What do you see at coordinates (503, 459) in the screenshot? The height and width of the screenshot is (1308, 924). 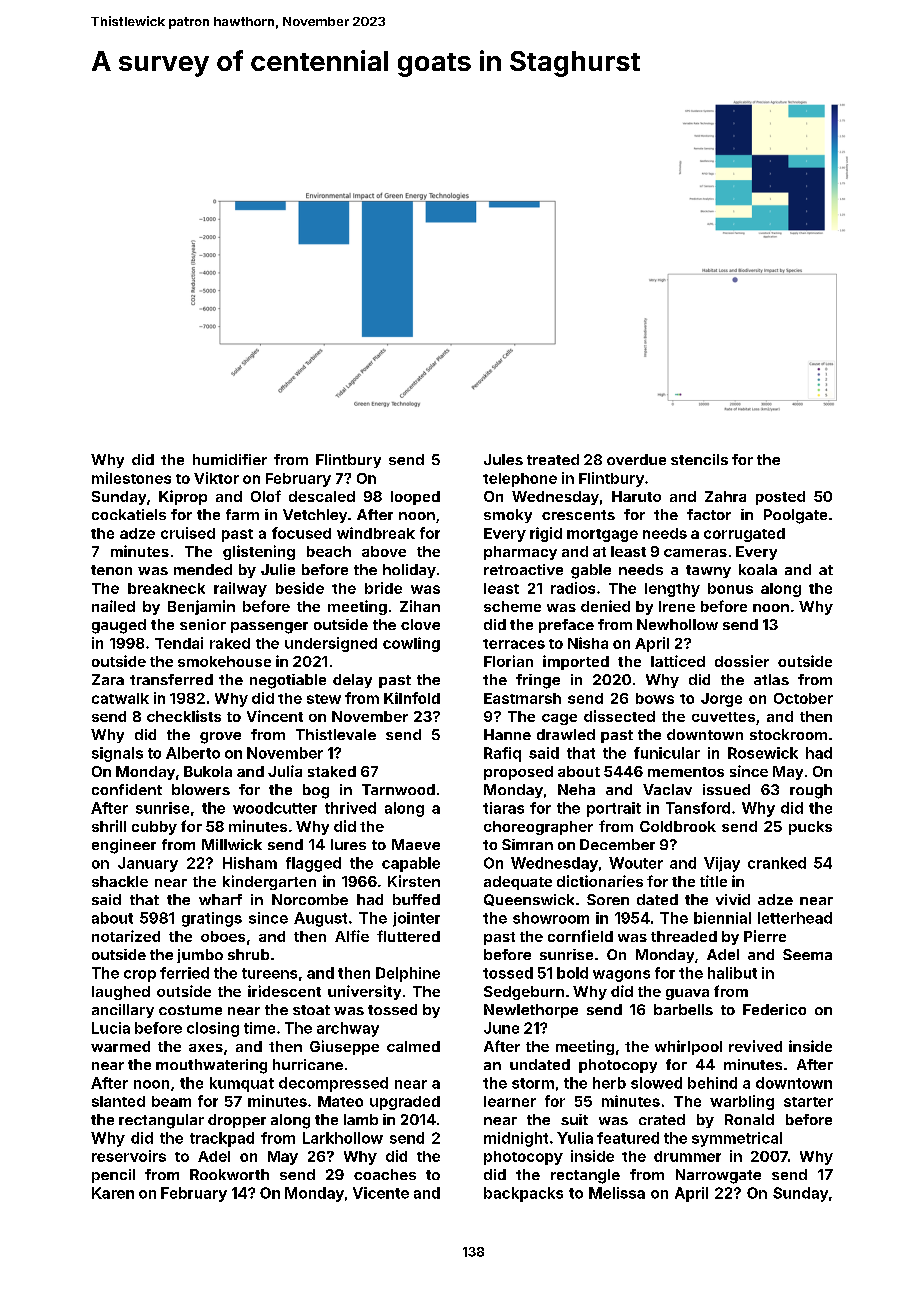 I see `Jules` at bounding box center [503, 459].
